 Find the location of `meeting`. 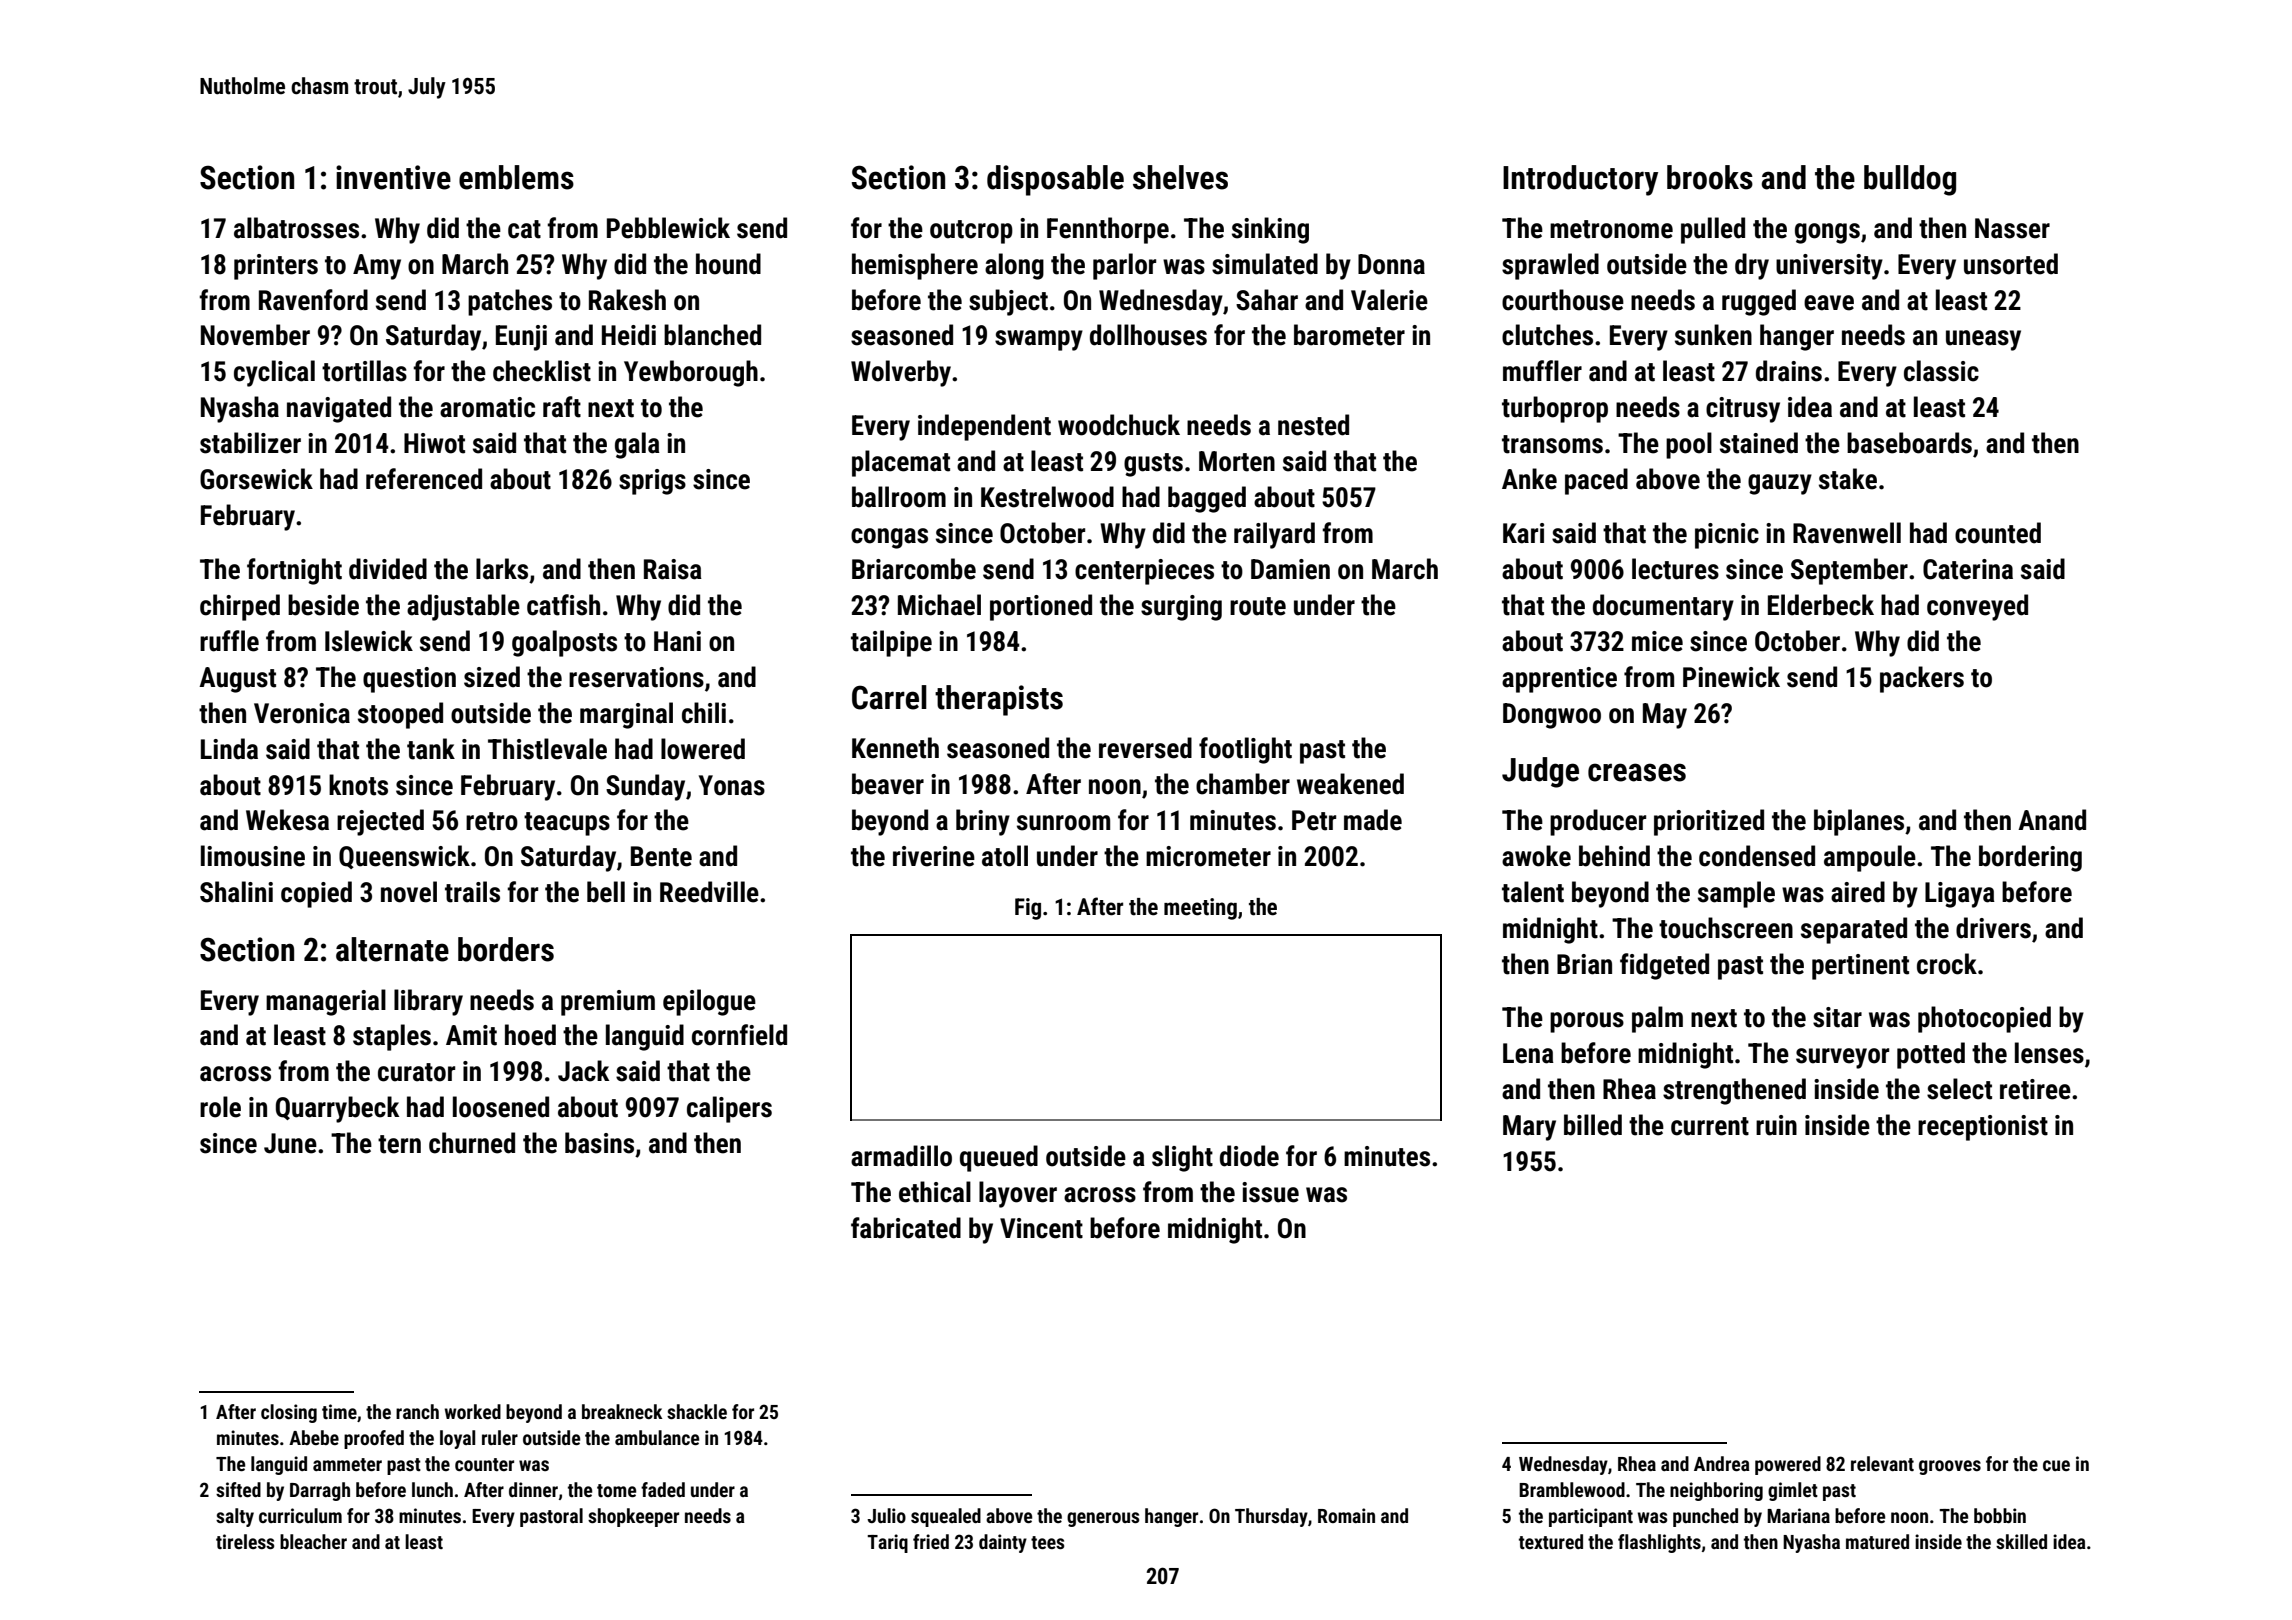

meeting is located at coordinates (1200, 909).
